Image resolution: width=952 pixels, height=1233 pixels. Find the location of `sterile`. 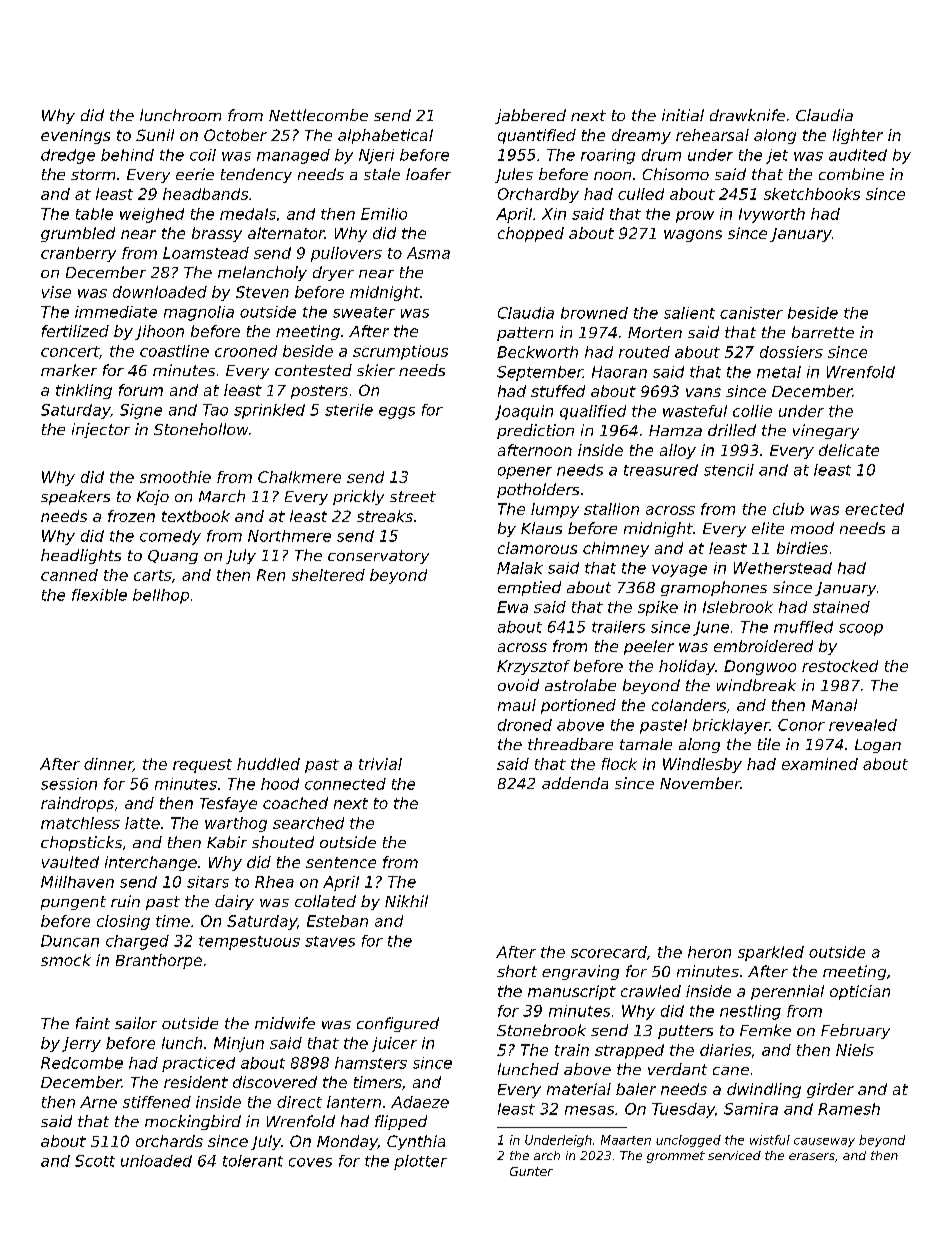

sterile is located at coordinates (349, 410).
